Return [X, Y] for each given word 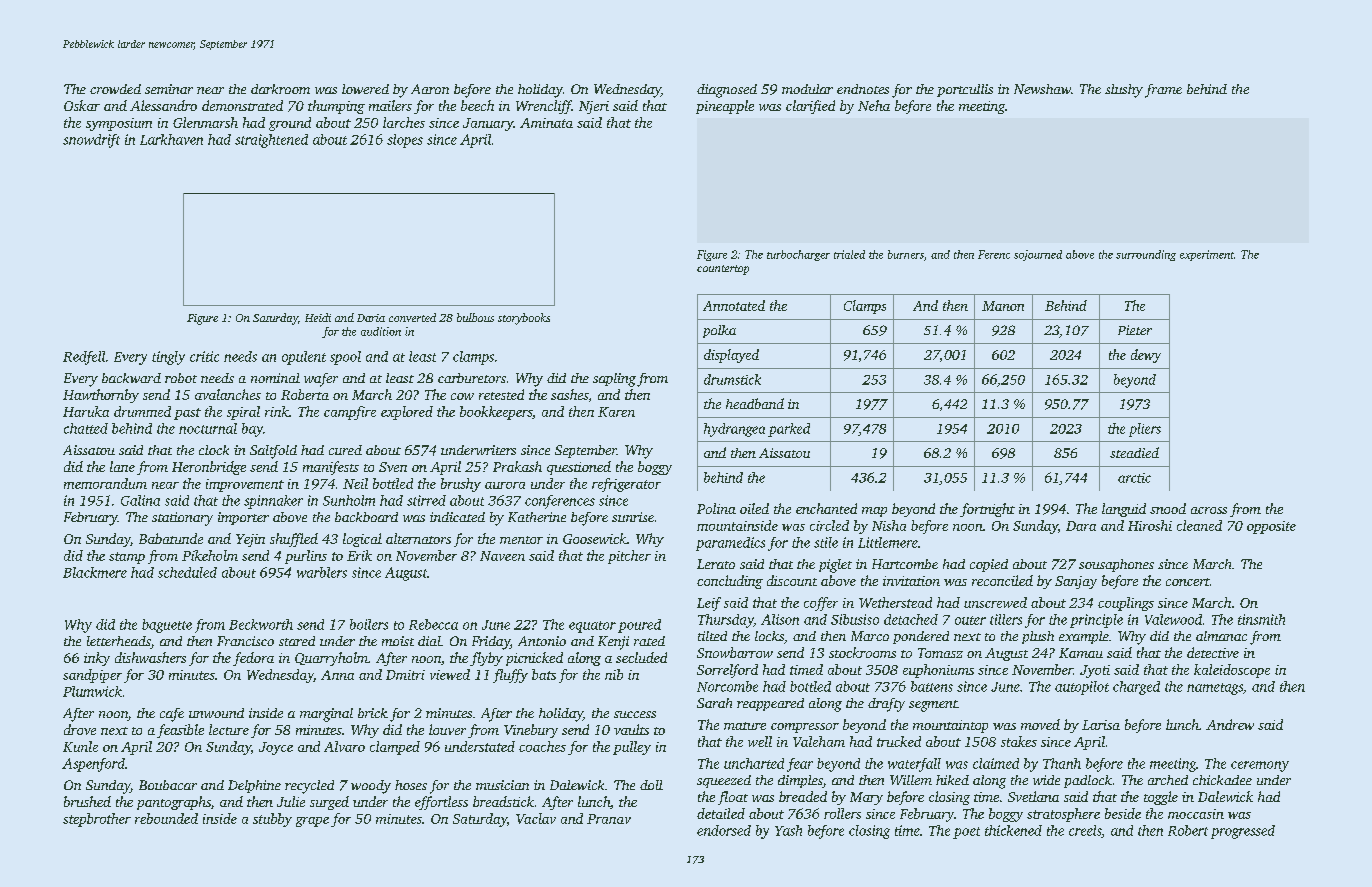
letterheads [119, 642]
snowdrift [91, 141]
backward [131, 378]
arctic [1134, 478]
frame [1163, 91]
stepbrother [97, 820]
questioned [579, 468]
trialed [849, 254]
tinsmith [1261, 619]
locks [769, 636]
